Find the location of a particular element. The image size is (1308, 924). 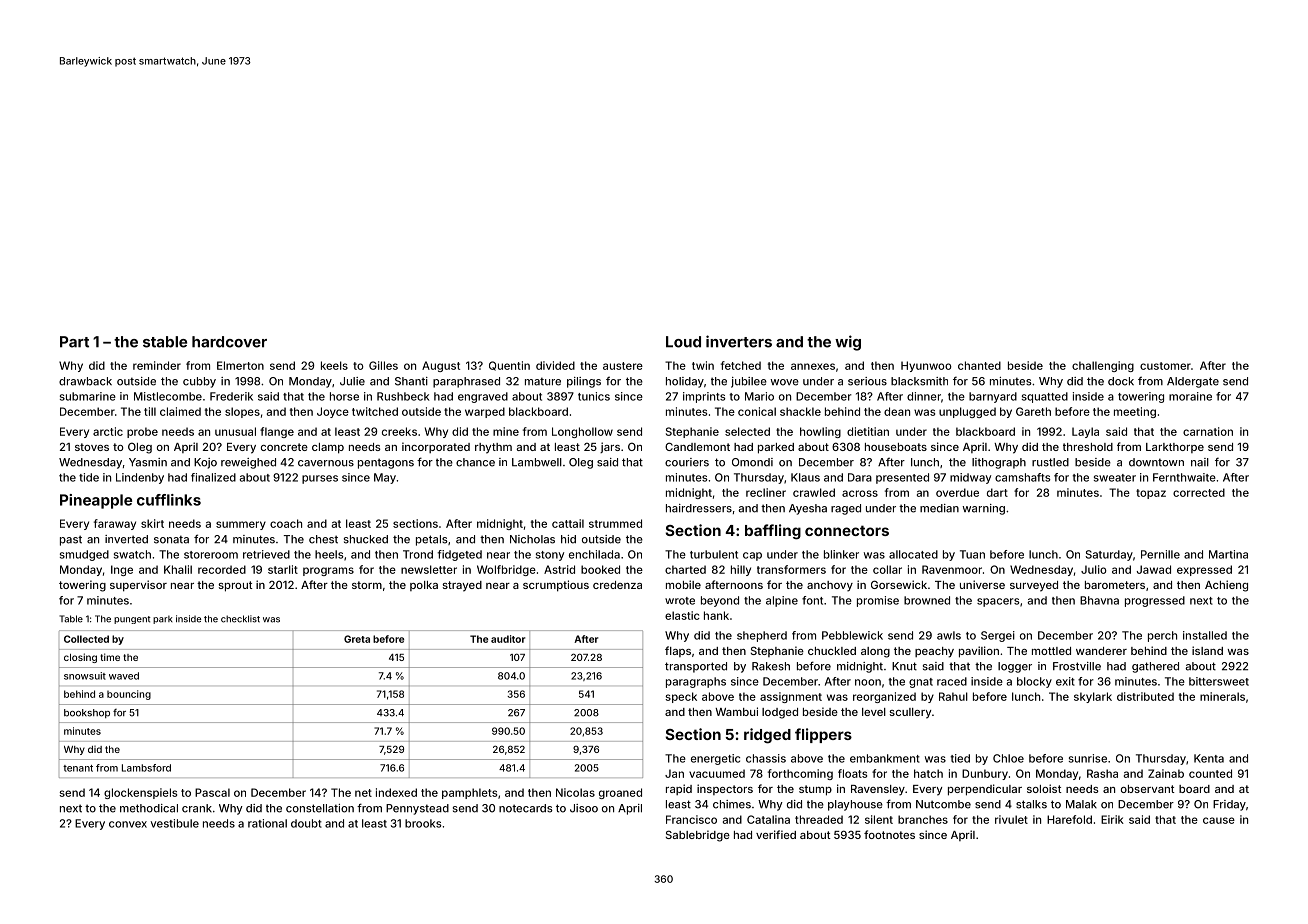

cattail is located at coordinates (568, 523).
